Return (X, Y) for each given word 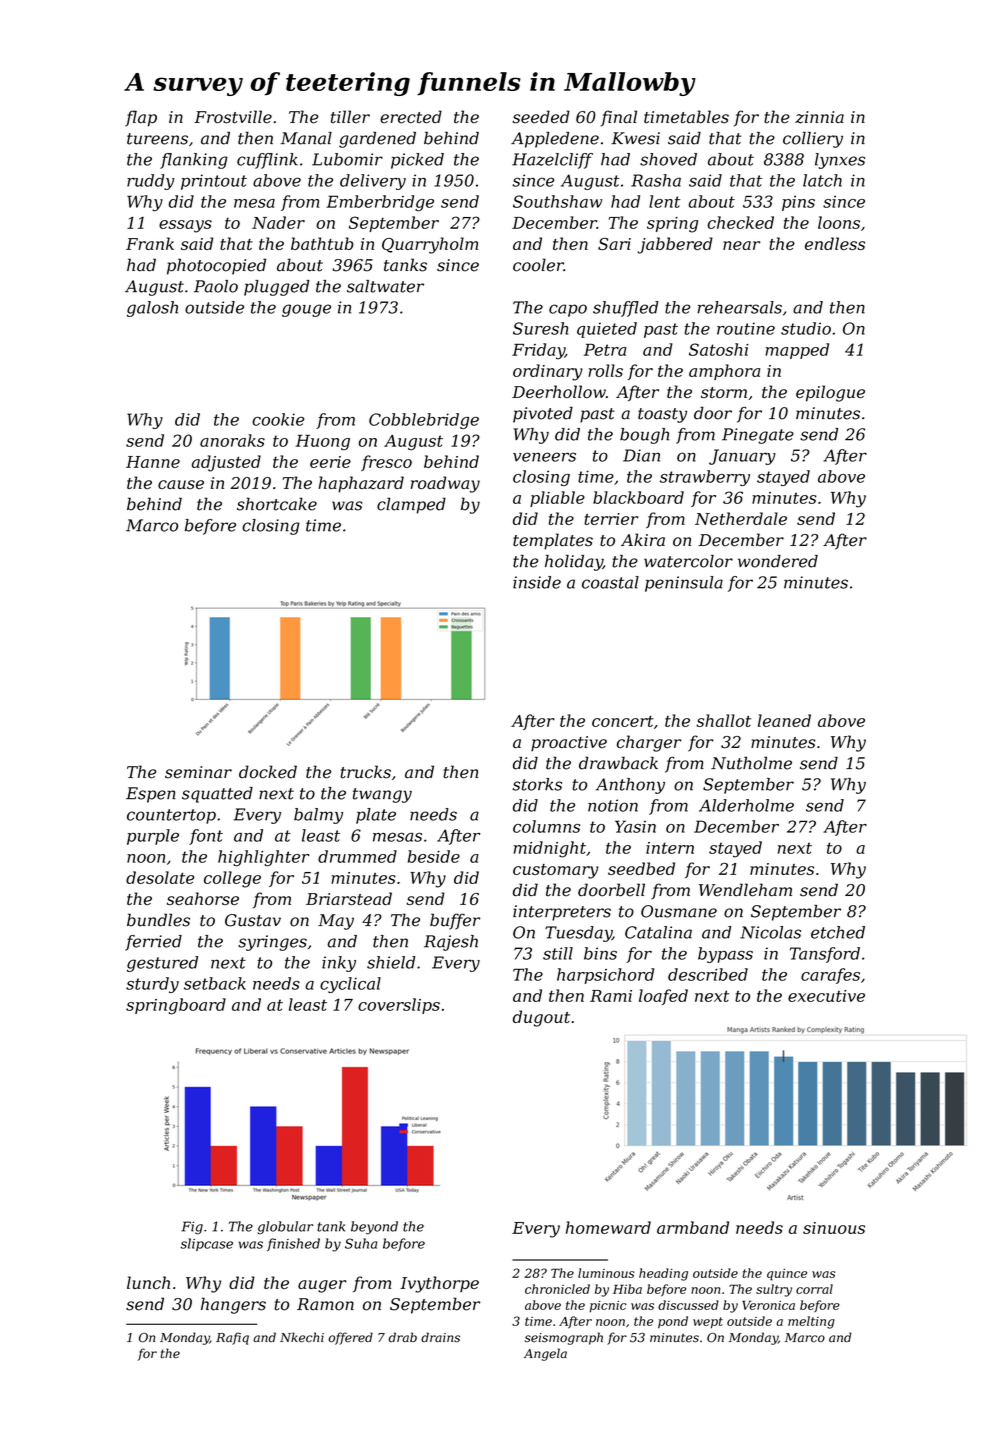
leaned (784, 720)
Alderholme (746, 805)
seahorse (203, 898)
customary (556, 871)
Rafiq (232, 1338)
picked (417, 161)
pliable (557, 499)
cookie (278, 419)
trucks (365, 772)
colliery (813, 140)
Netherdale (741, 518)
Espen (151, 795)
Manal (306, 138)
